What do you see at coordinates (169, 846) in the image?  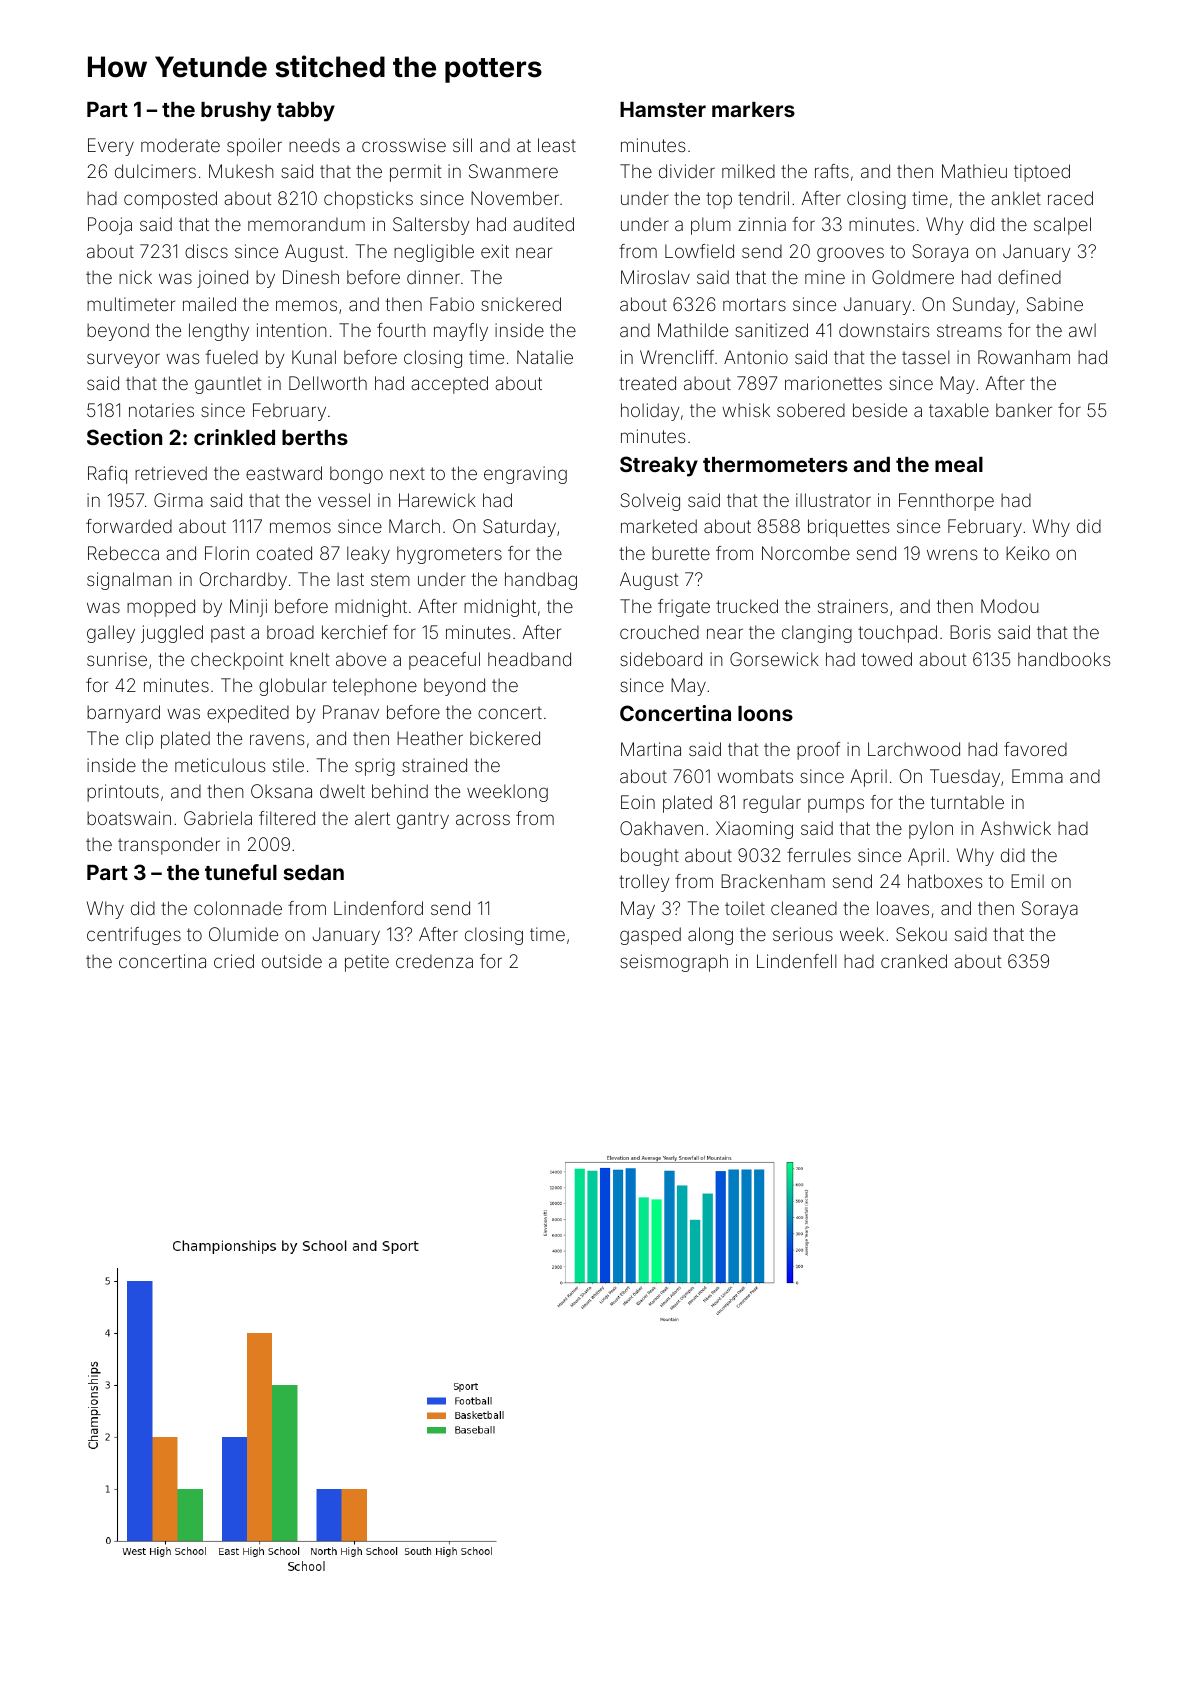 I see `transponder` at bounding box center [169, 846].
